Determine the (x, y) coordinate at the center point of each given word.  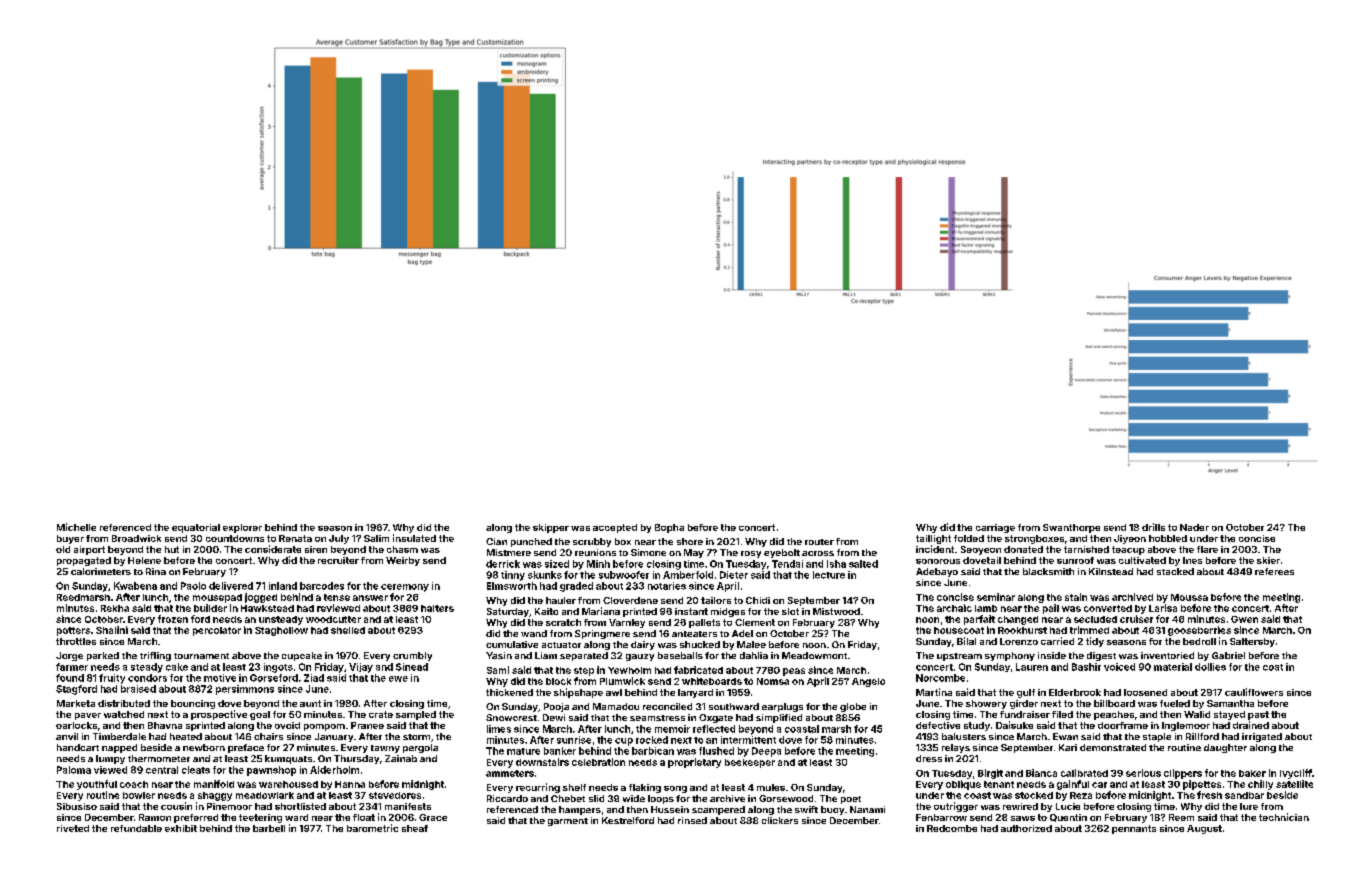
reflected (714, 729)
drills (1153, 527)
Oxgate (716, 718)
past (1258, 715)
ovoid (287, 725)
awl (614, 692)
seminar (996, 597)
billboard (1114, 703)
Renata (295, 538)
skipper (551, 528)
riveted (73, 828)
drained (1251, 725)
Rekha (115, 608)
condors (147, 678)
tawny (385, 749)
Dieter (734, 575)
